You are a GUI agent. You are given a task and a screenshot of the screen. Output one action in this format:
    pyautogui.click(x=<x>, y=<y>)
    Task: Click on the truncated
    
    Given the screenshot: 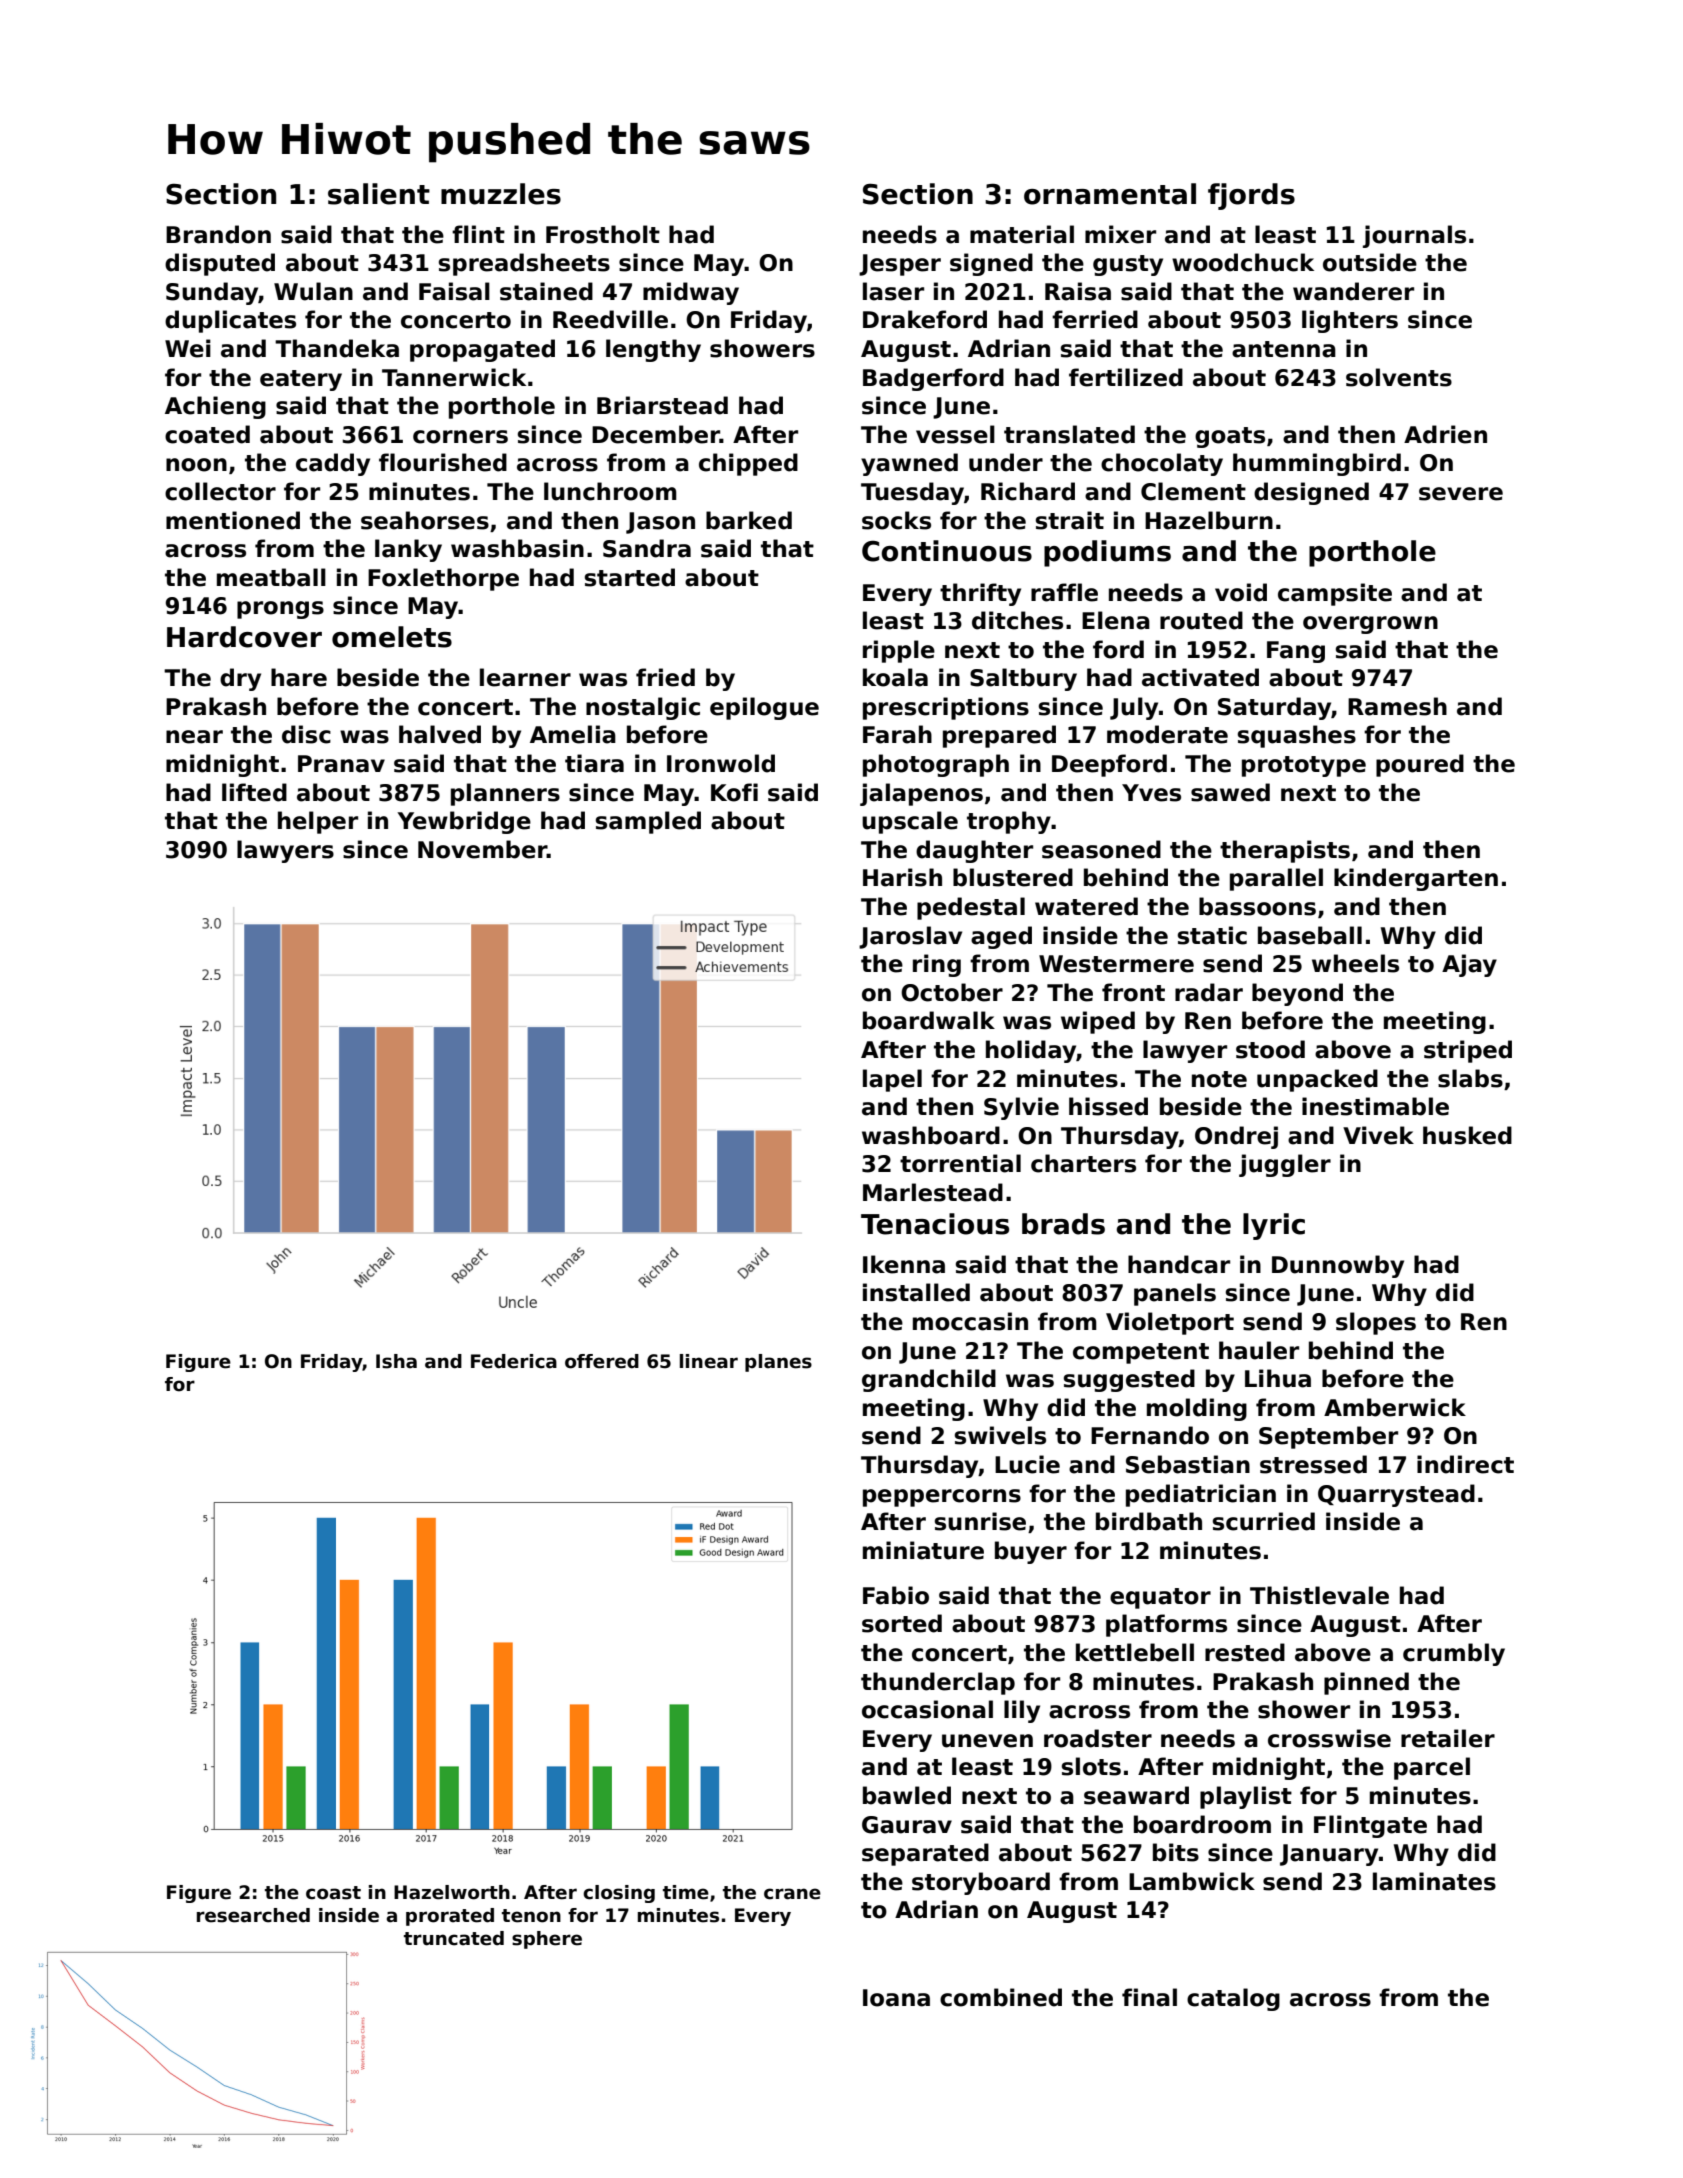 What is the action you would take?
    pyautogui.click(x=454, y=1938)
